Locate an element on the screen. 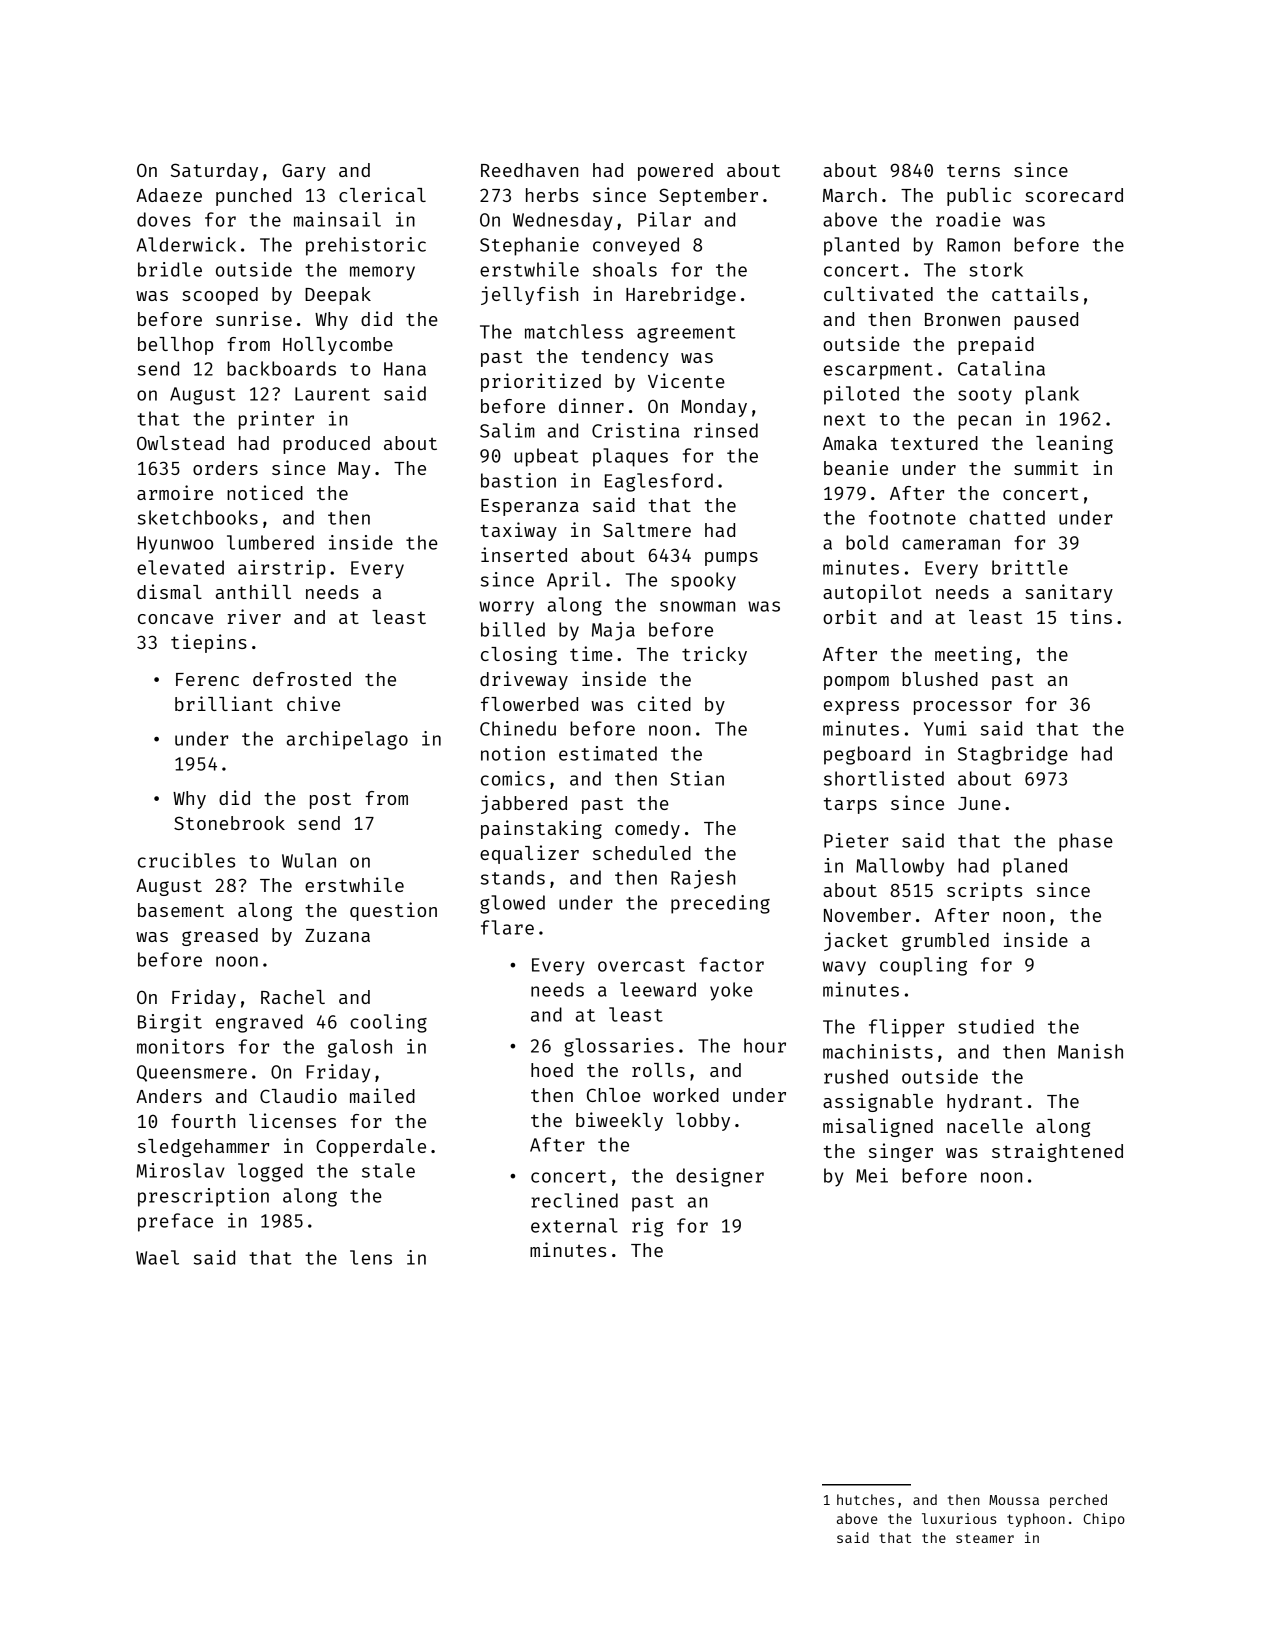 Image resolution: width=1270 pixels, height=1643 pixels. terns is located at coordinates (973, 170).
